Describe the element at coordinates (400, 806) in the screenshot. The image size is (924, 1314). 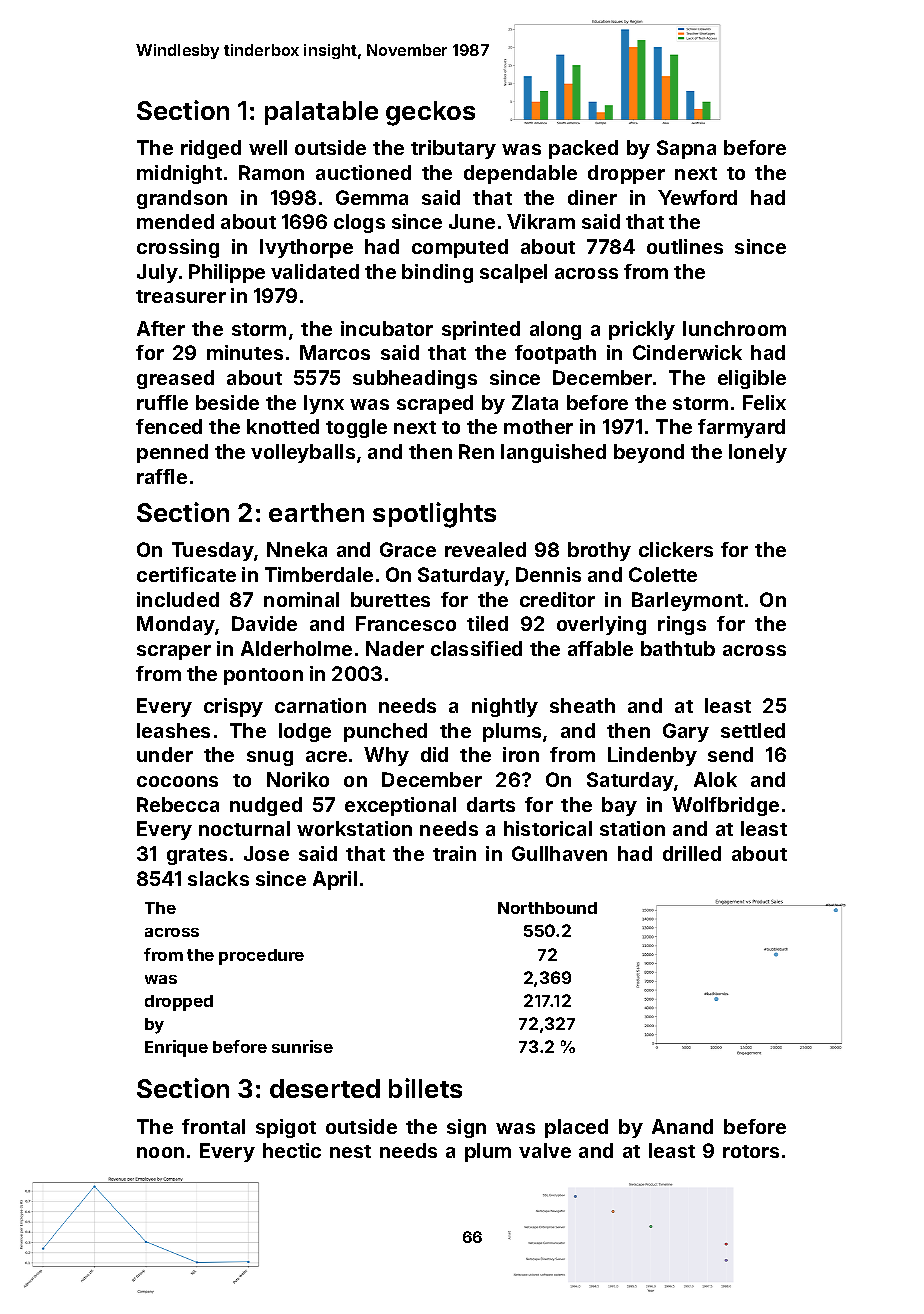
I see `exceptional` at that location.
